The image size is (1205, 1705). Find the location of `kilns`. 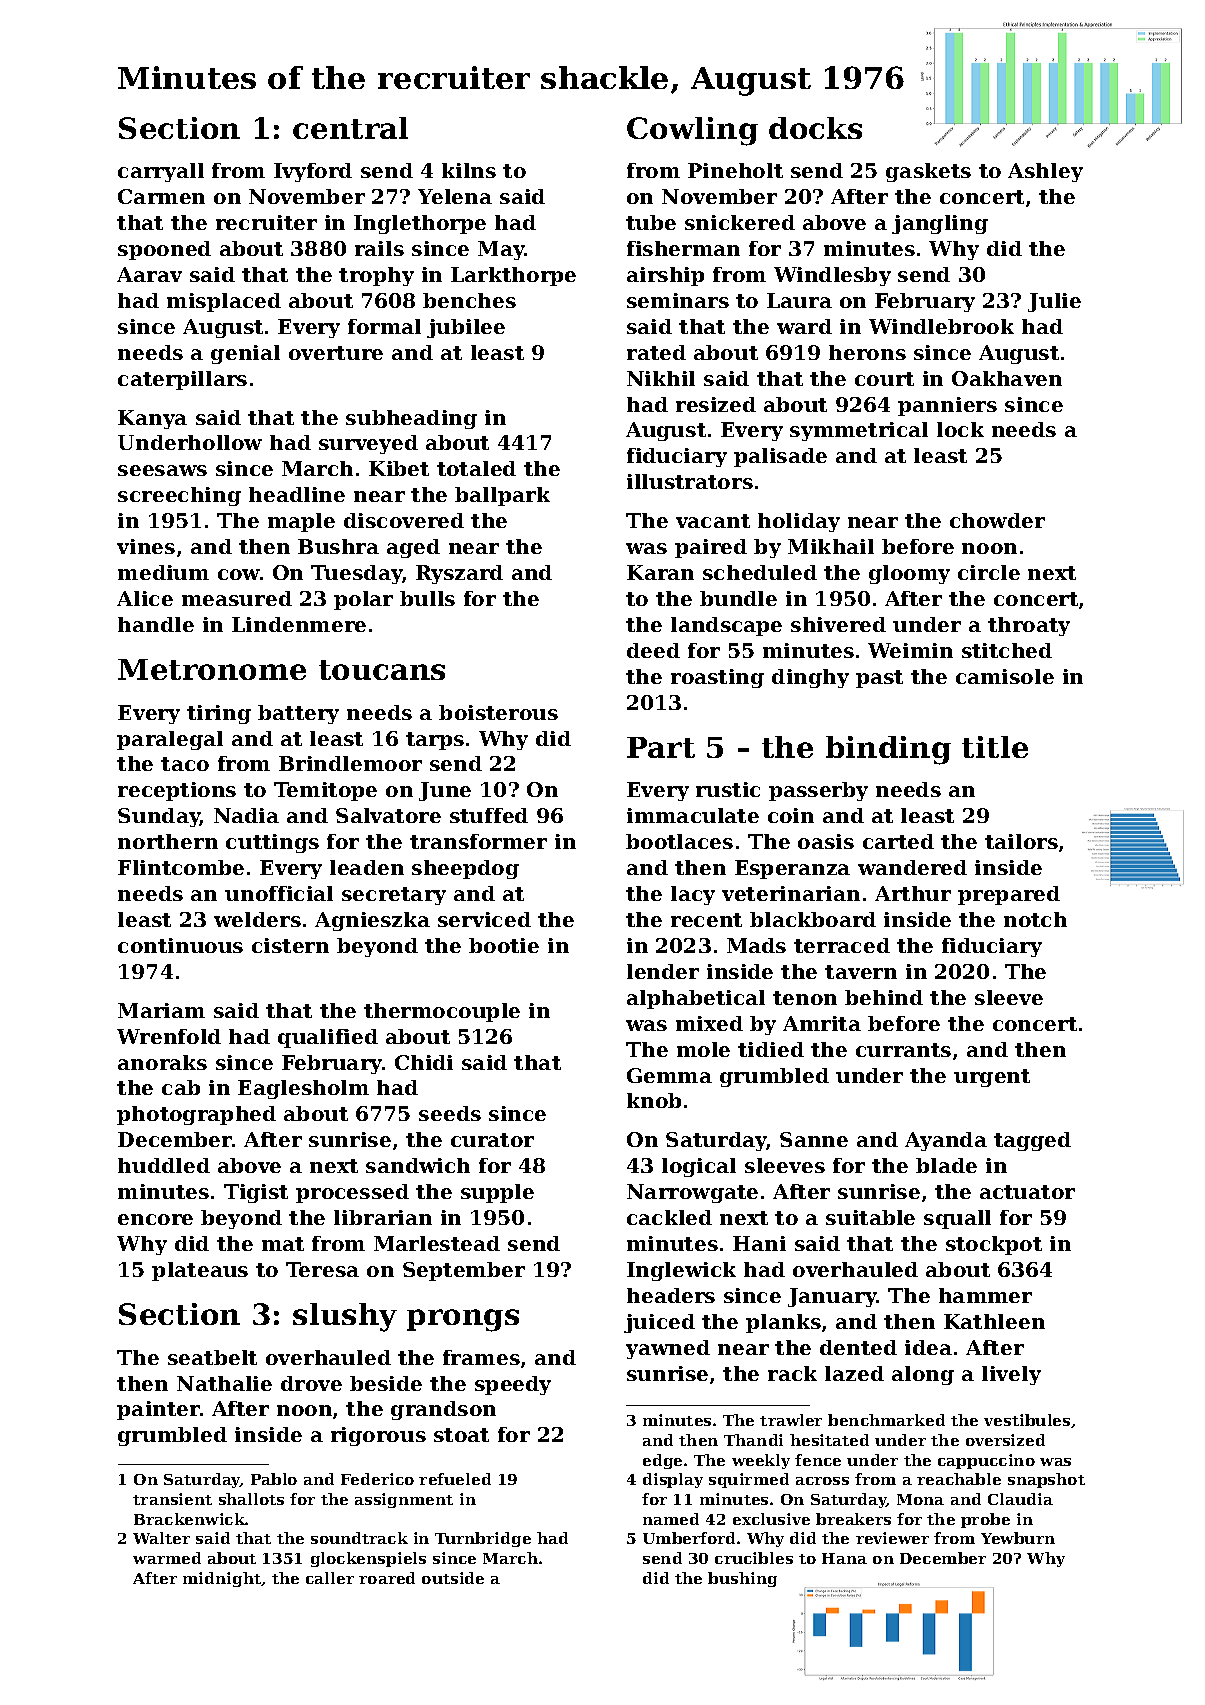

kilns is located at coordinates (469, 170).
